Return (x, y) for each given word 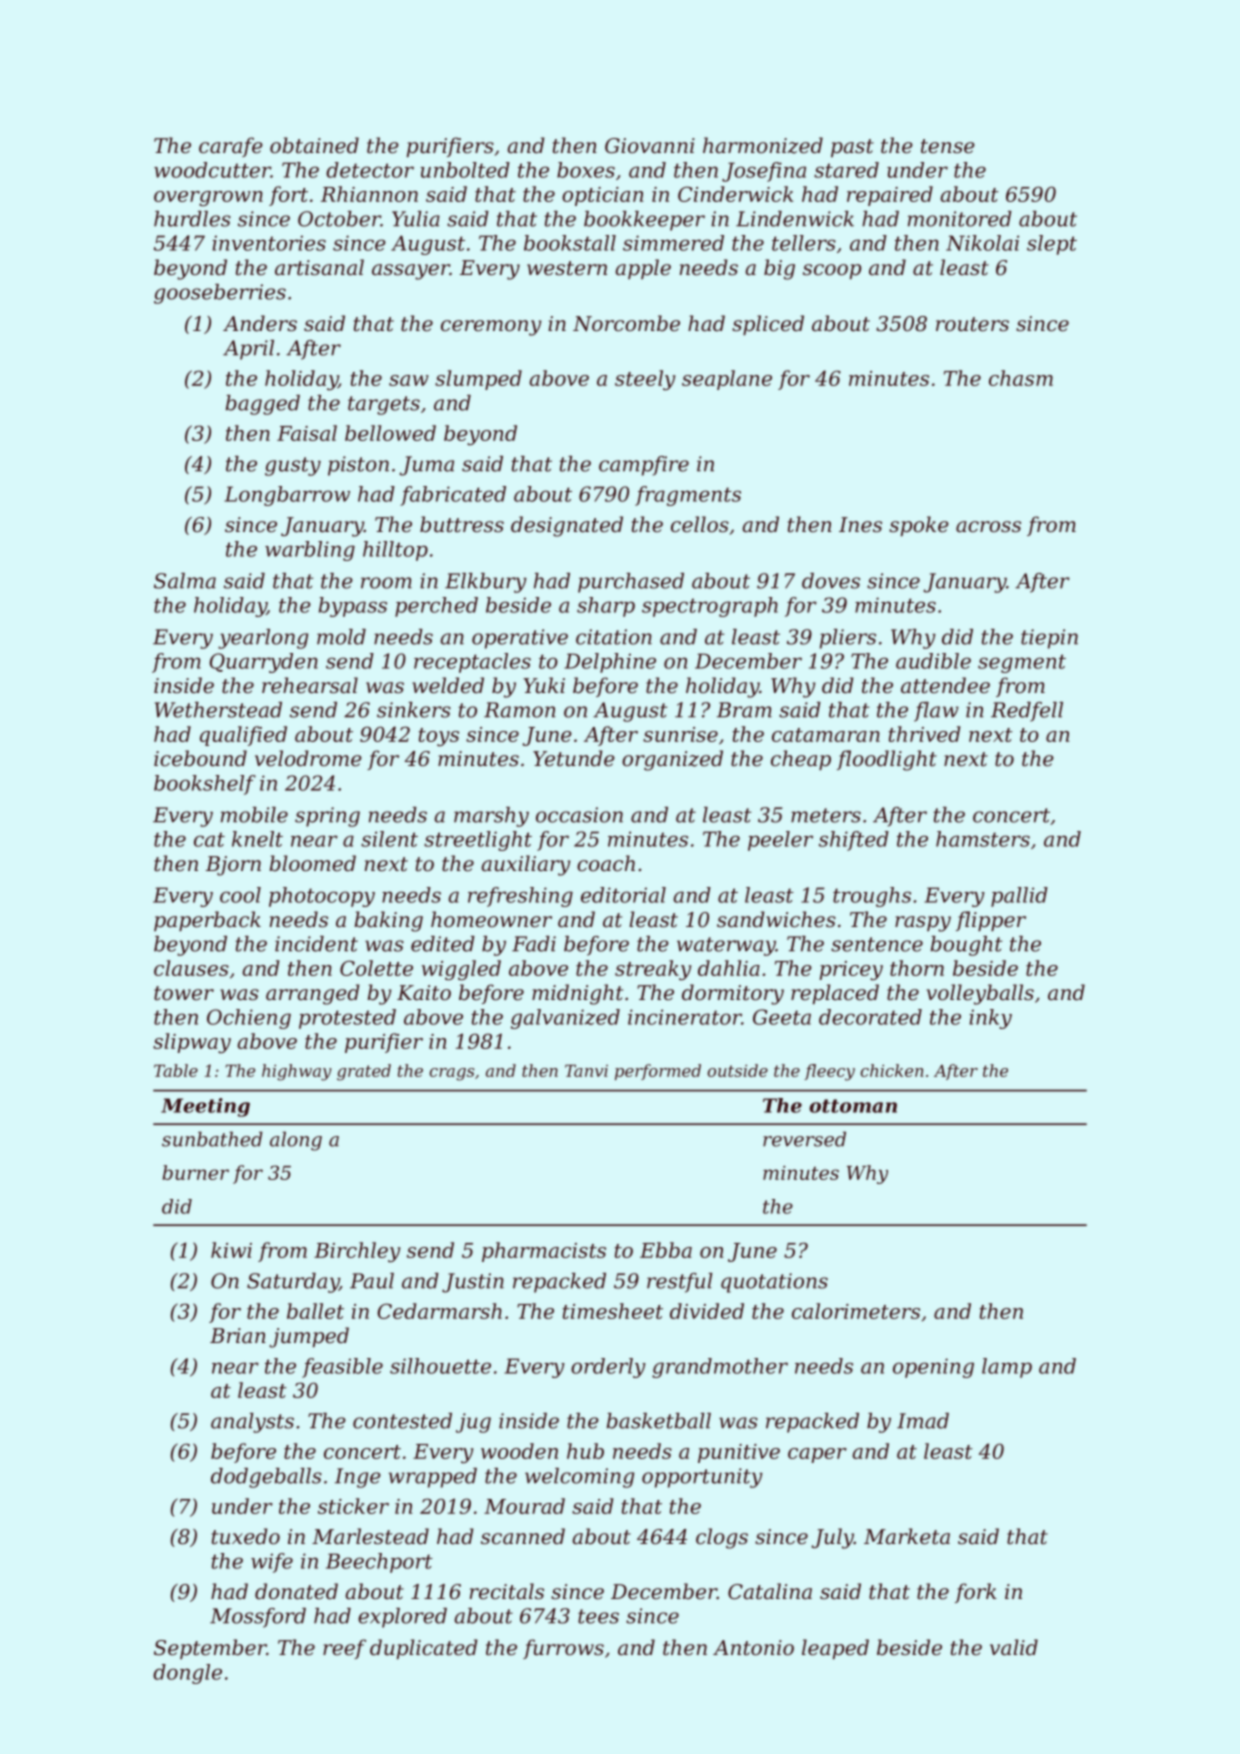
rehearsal (310, 685)
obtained (314, 145)
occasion (579, 815)
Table (176, 1070)
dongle (187, 1674)
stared (846, 170)
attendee (945, 685)
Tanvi (586, 1071)
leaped (835, 1649)
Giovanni (650, 146)
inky (990, 1019)
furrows (563, 1649)
